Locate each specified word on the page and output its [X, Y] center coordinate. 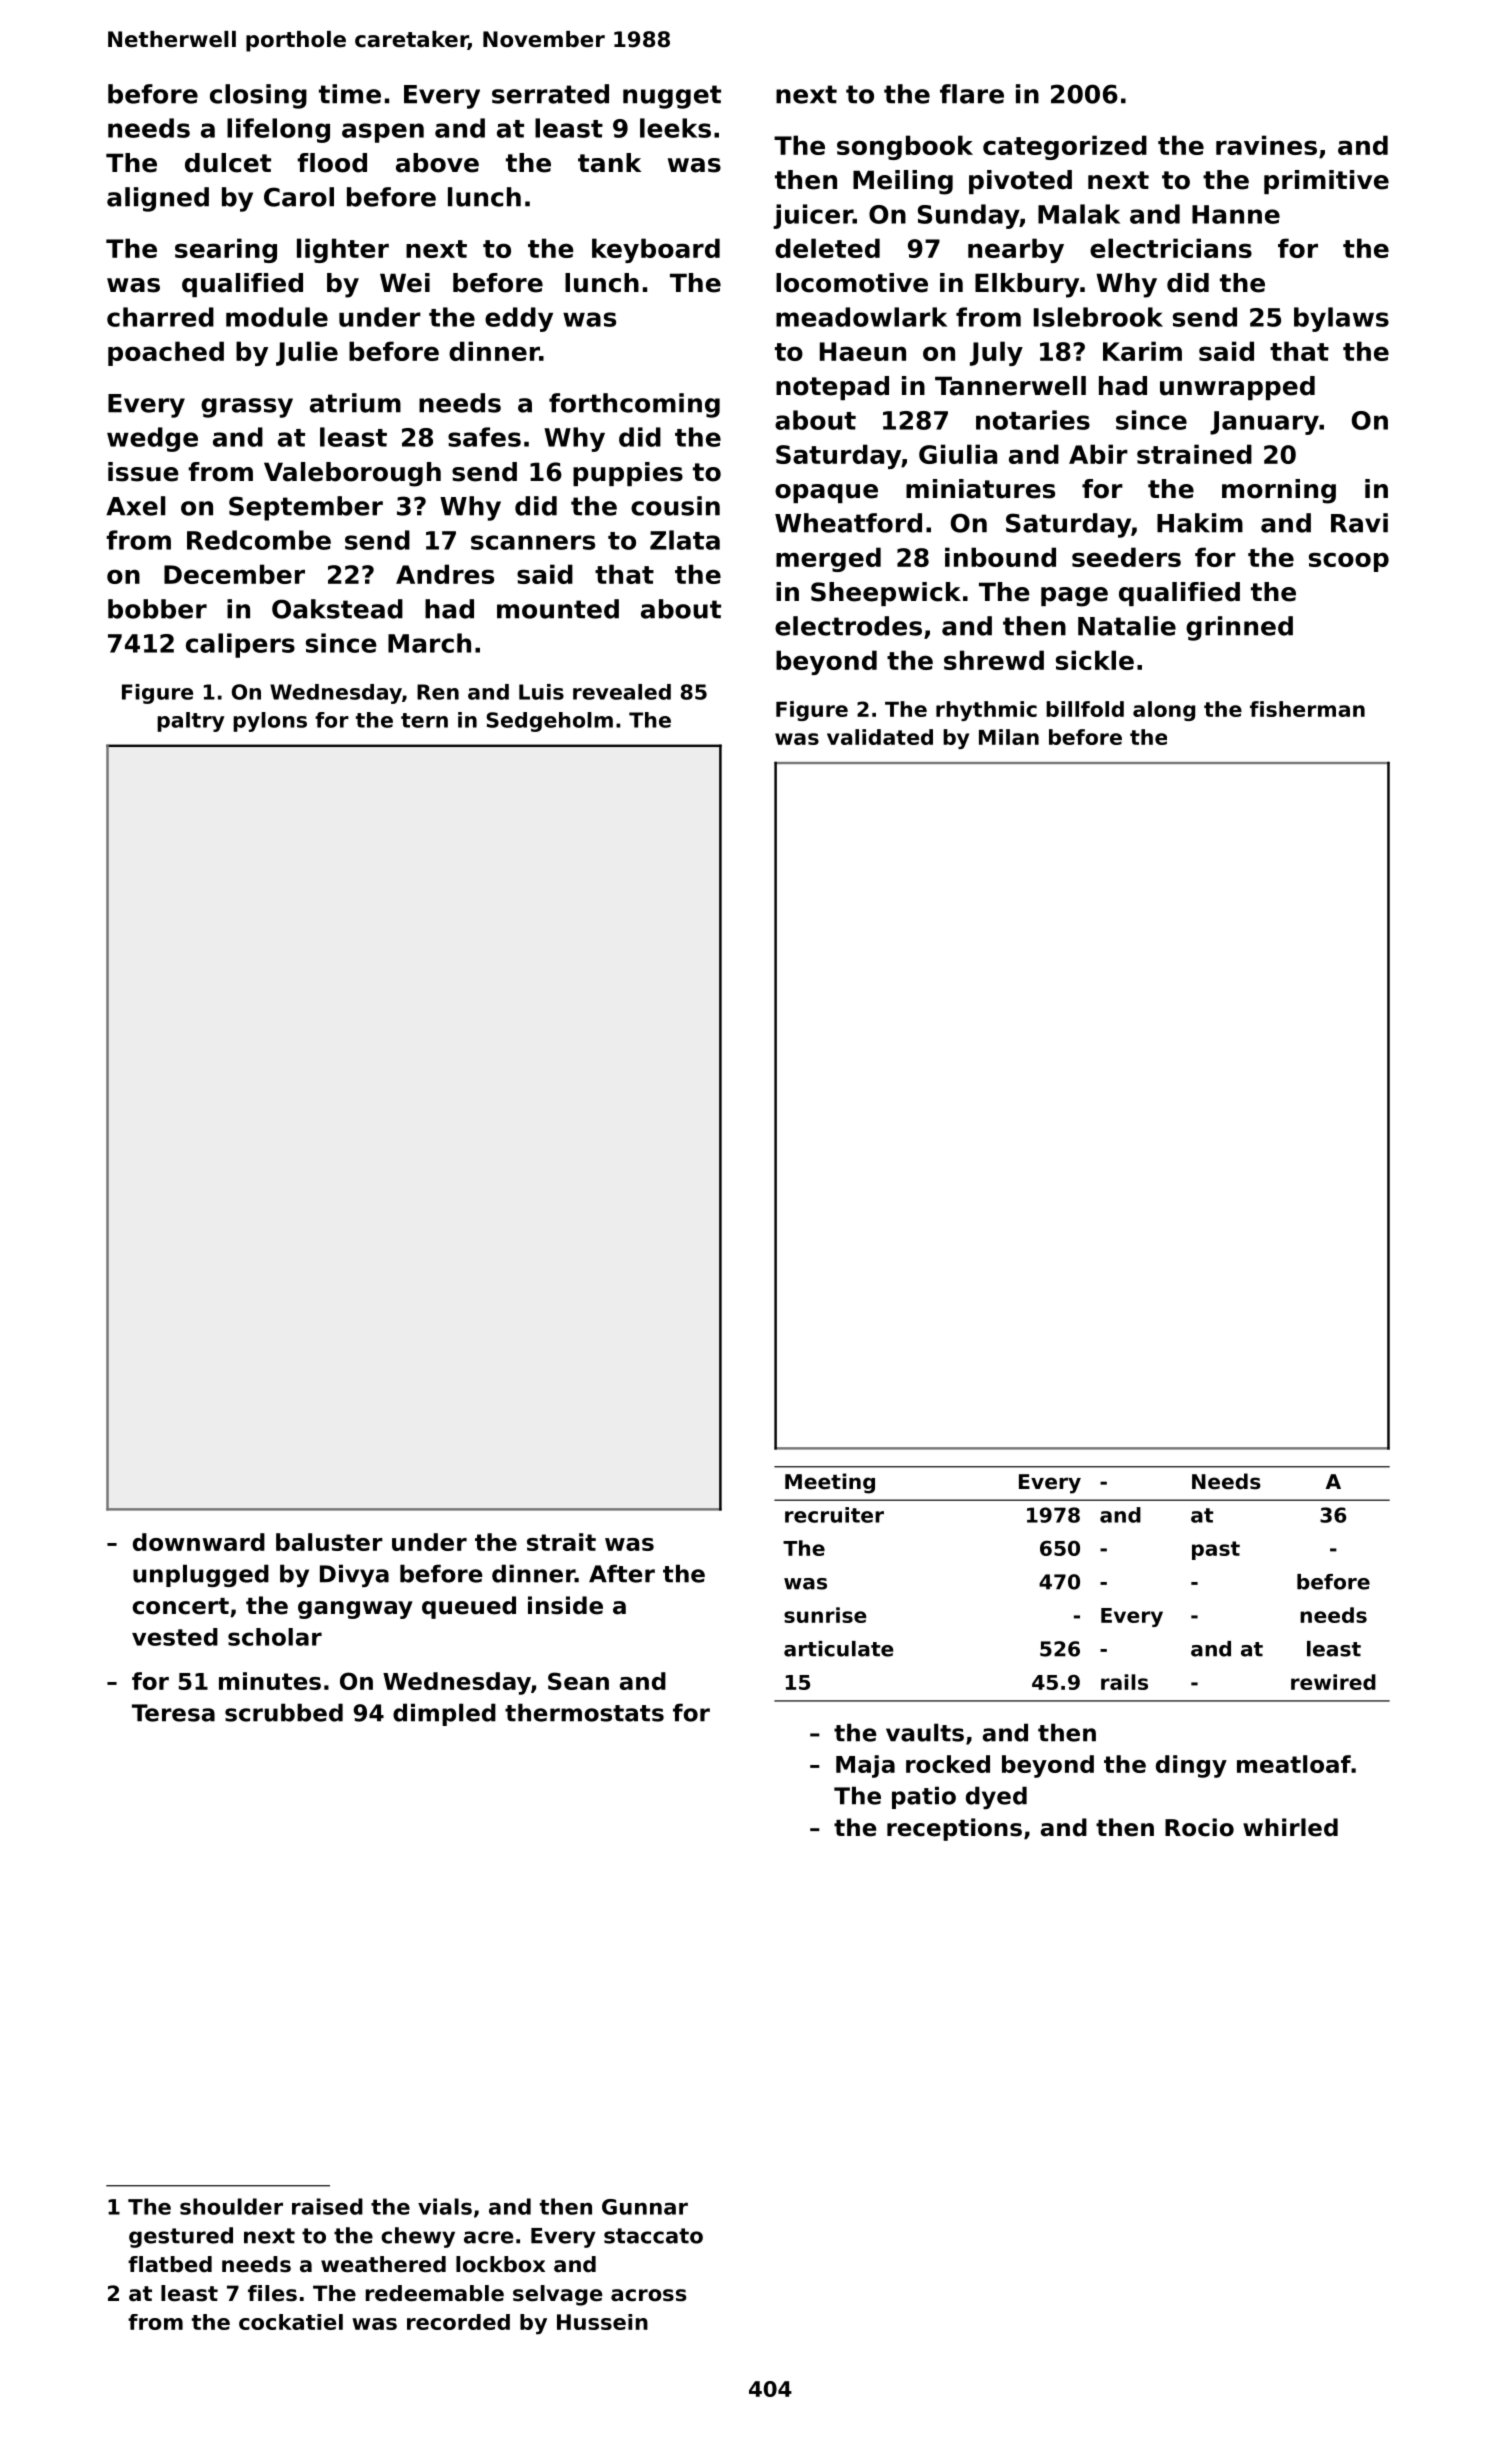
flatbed [170, 2264]
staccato [653, 2236]
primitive [1326, 182]
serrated [550, 94]
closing [258, 96]
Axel [135, 506]
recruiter [834, 1515]
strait [561, 1542]
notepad [832, 388]
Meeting [830, 1483]
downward [199, 1542]
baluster [329, 1542]
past [1216, 1550]
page [1074, 597]
